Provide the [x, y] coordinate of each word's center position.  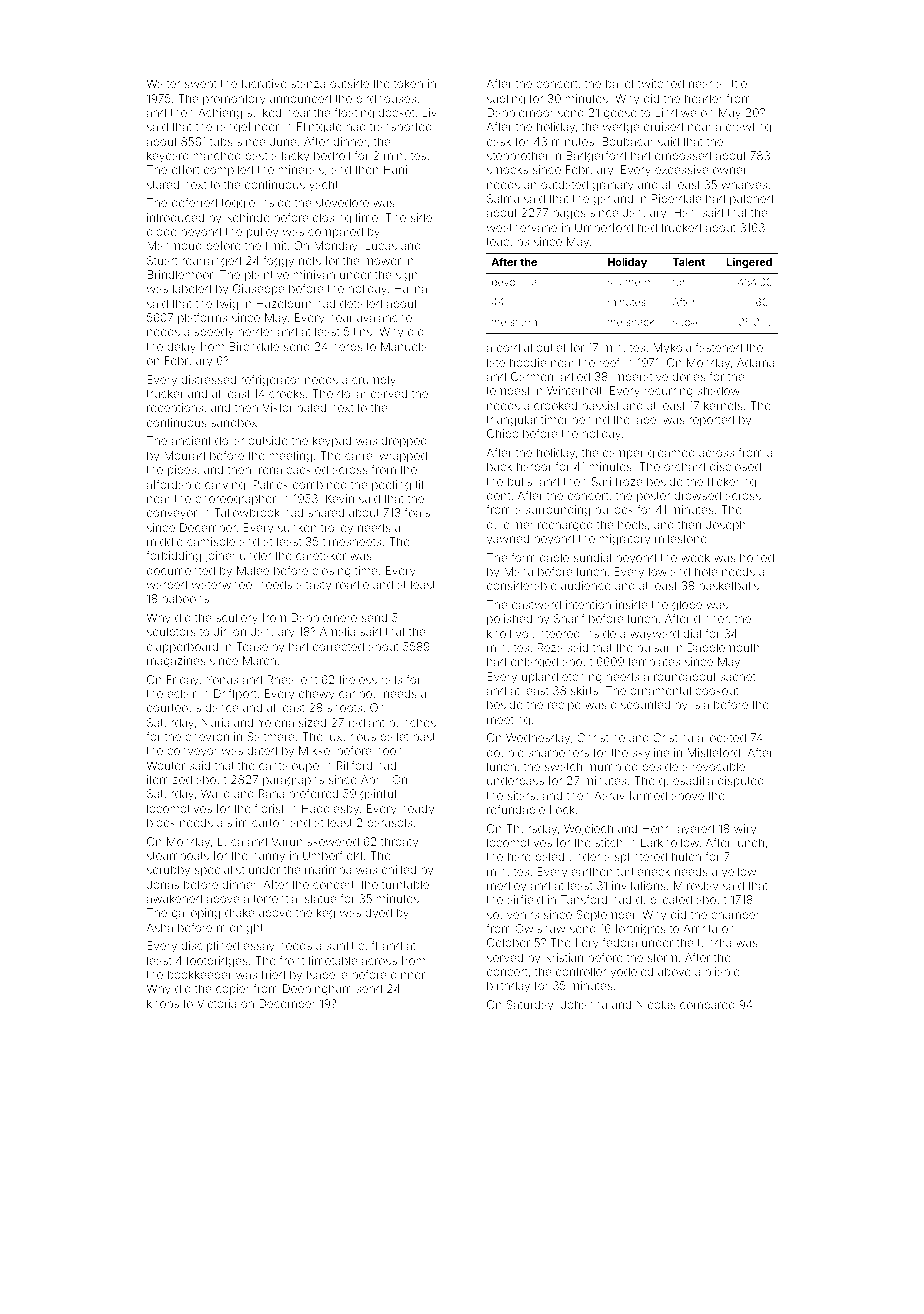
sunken [297, 527]
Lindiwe [675, 112]
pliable [722, 972]
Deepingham [317, 990]
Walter [163, 83]
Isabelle [327, 974]
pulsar [653, 648]
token [408, 83]
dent [498, 496]
